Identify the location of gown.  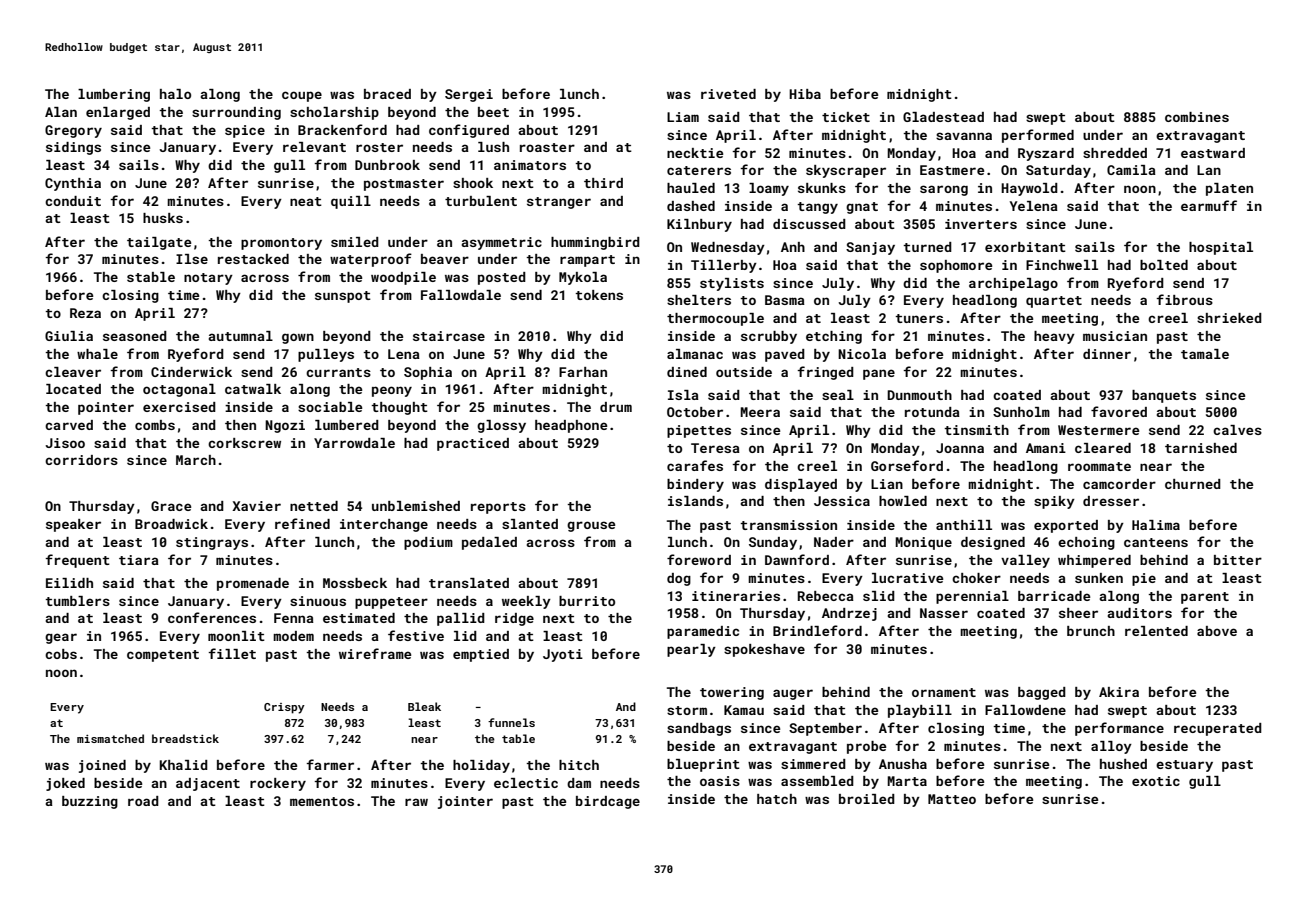
(298, 338).
